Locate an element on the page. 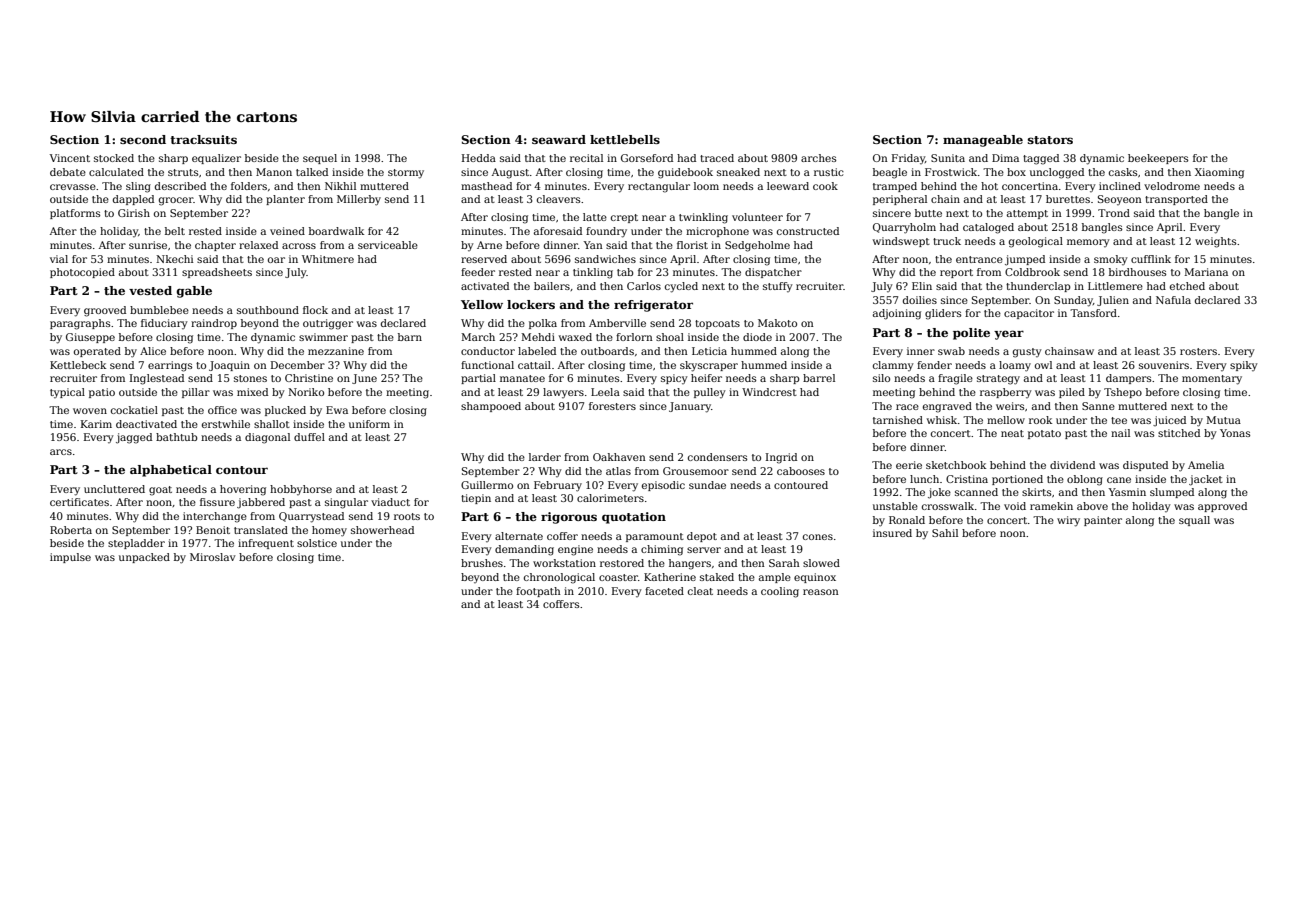  Yonas is located at coordinates (1235, 433).
